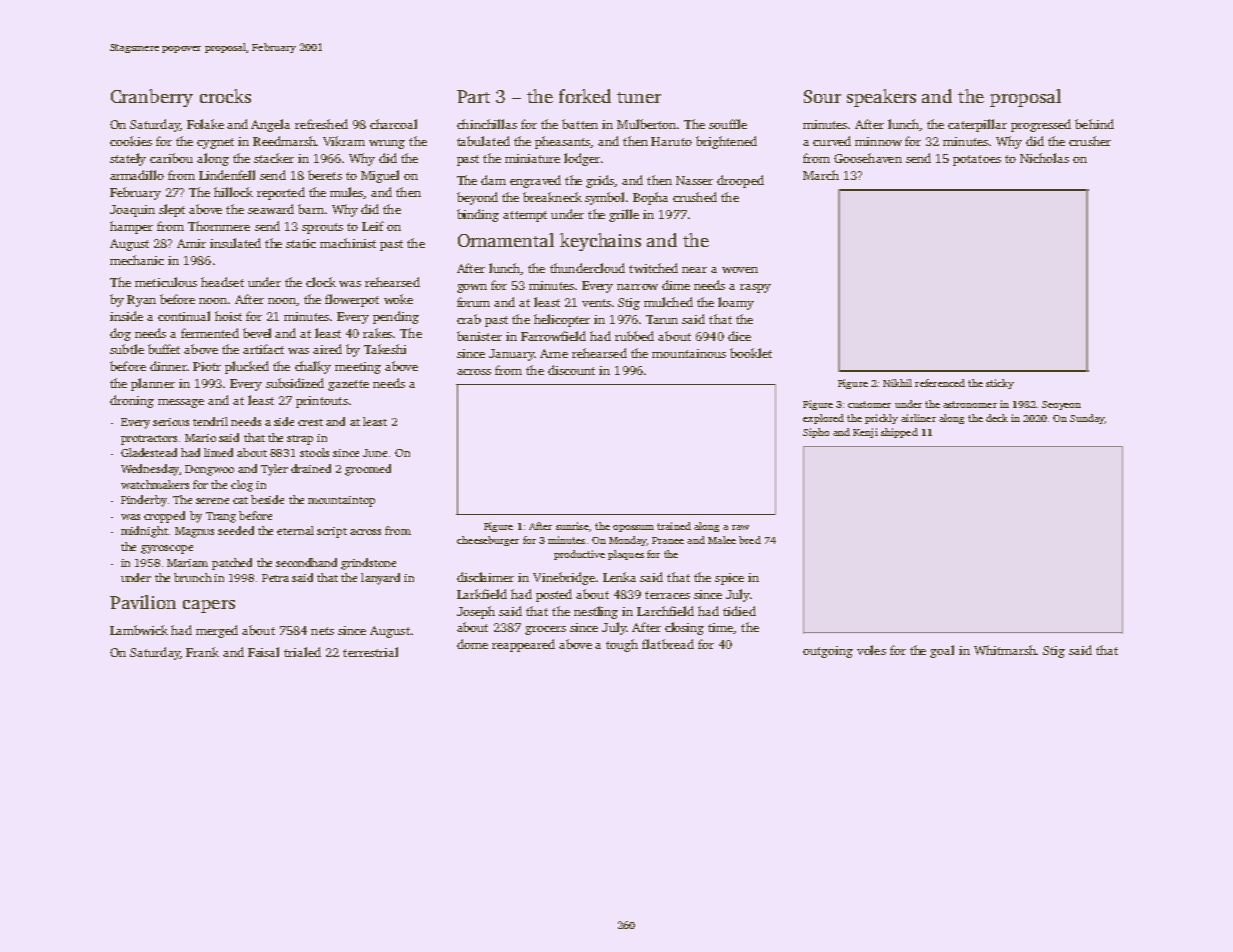  Describe the element at coordinates (740, 270) in the screenshot. I see `woven` at that location.
